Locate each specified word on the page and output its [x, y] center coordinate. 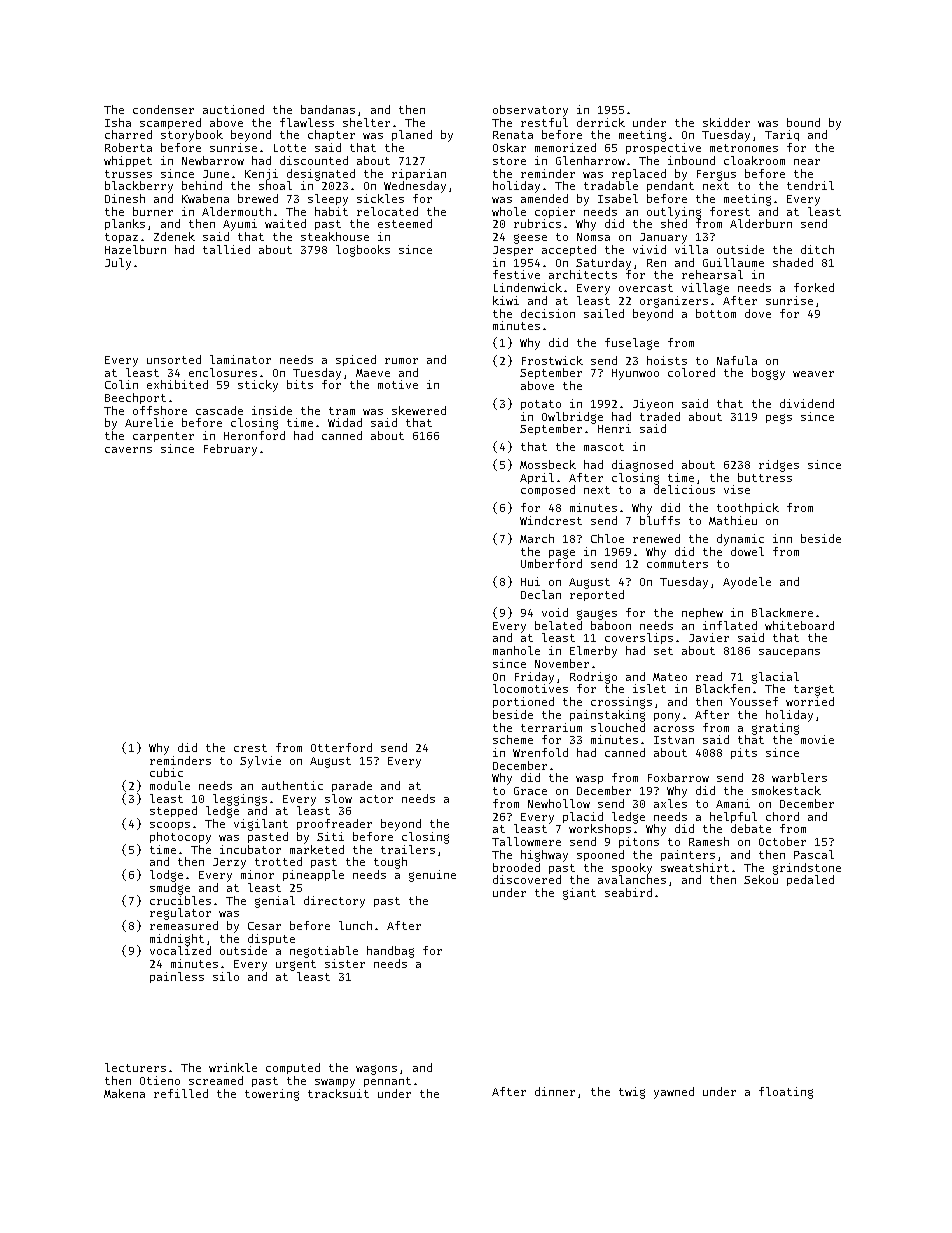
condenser [163, 109]
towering [272, 1095]
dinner [555, 1091]
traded [660, 416]
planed [412, 135]
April [537, 478]
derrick [601, 122]
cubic [166, 772]
